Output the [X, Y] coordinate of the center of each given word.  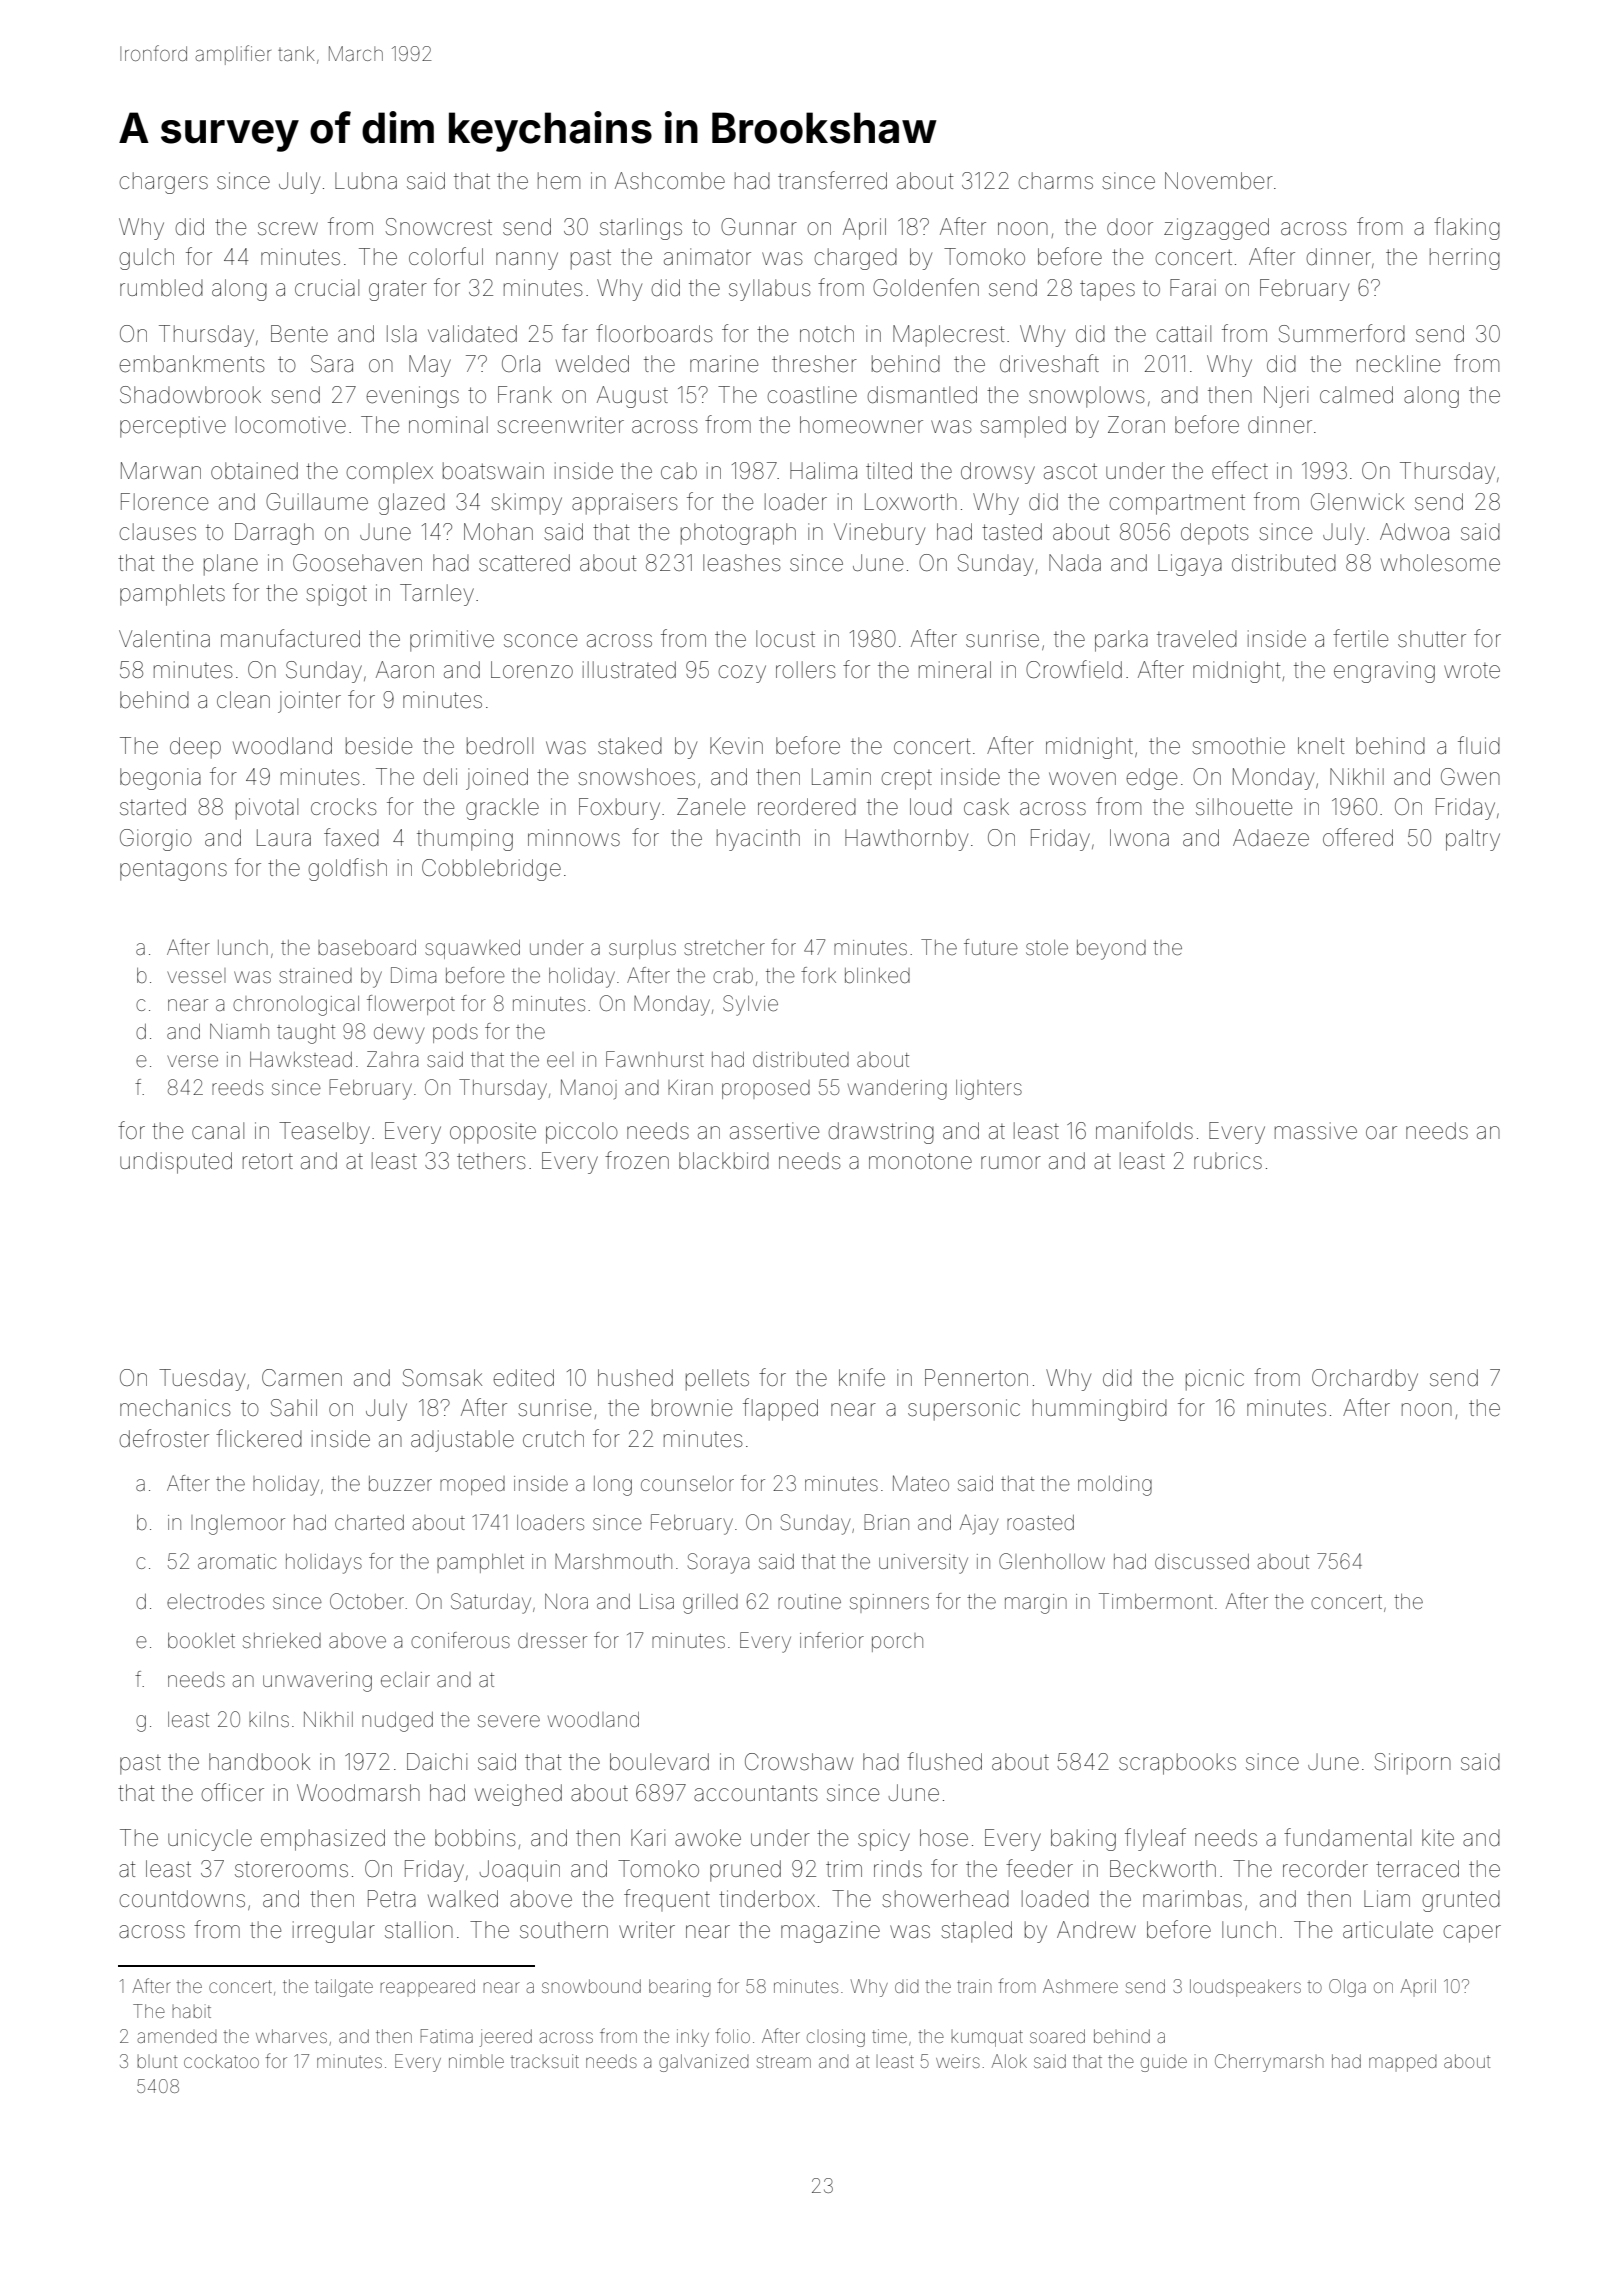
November [1219, 181]
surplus [642, 949]
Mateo [921, 1483]
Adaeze [1271, 838]
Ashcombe [670, 181]
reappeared [427, 1987]
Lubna [366, 181]
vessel [196, 975]
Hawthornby [906, 840]
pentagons [173, 870]
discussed [1202, 1561]
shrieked [282, 1640]
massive [1316, 1131]
